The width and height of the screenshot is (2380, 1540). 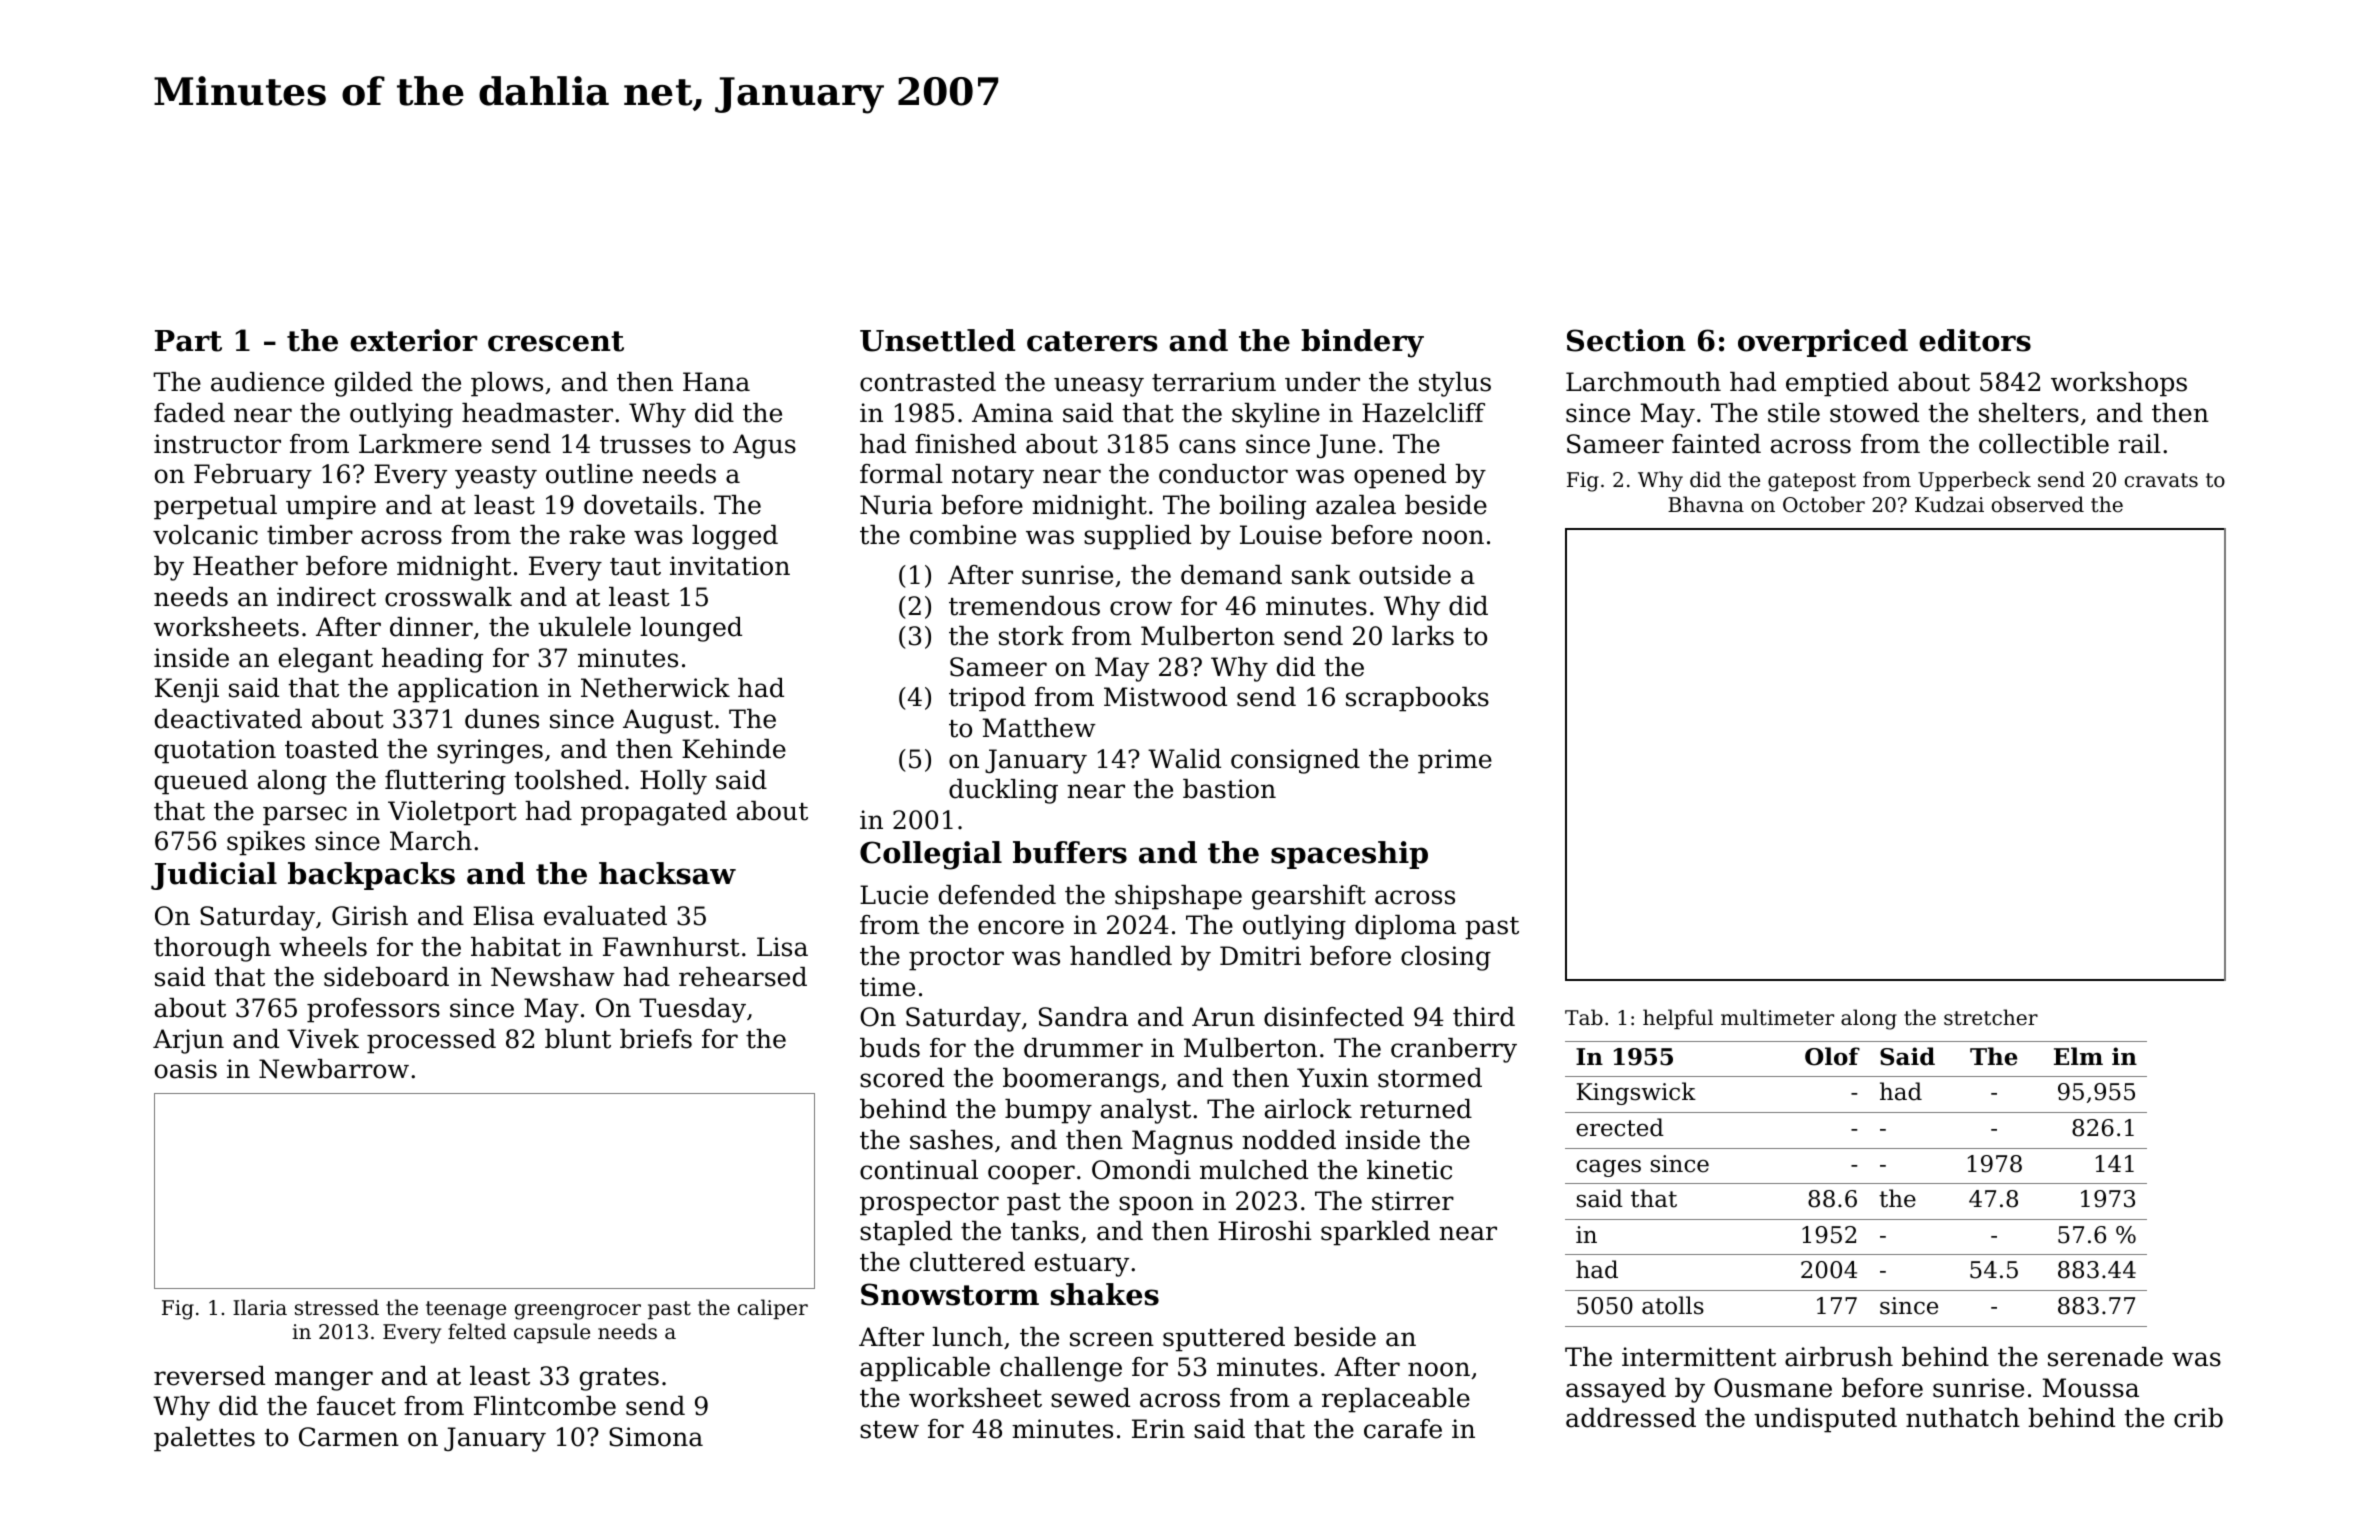 I want to click on editors, so click(x=1975, y=340).
